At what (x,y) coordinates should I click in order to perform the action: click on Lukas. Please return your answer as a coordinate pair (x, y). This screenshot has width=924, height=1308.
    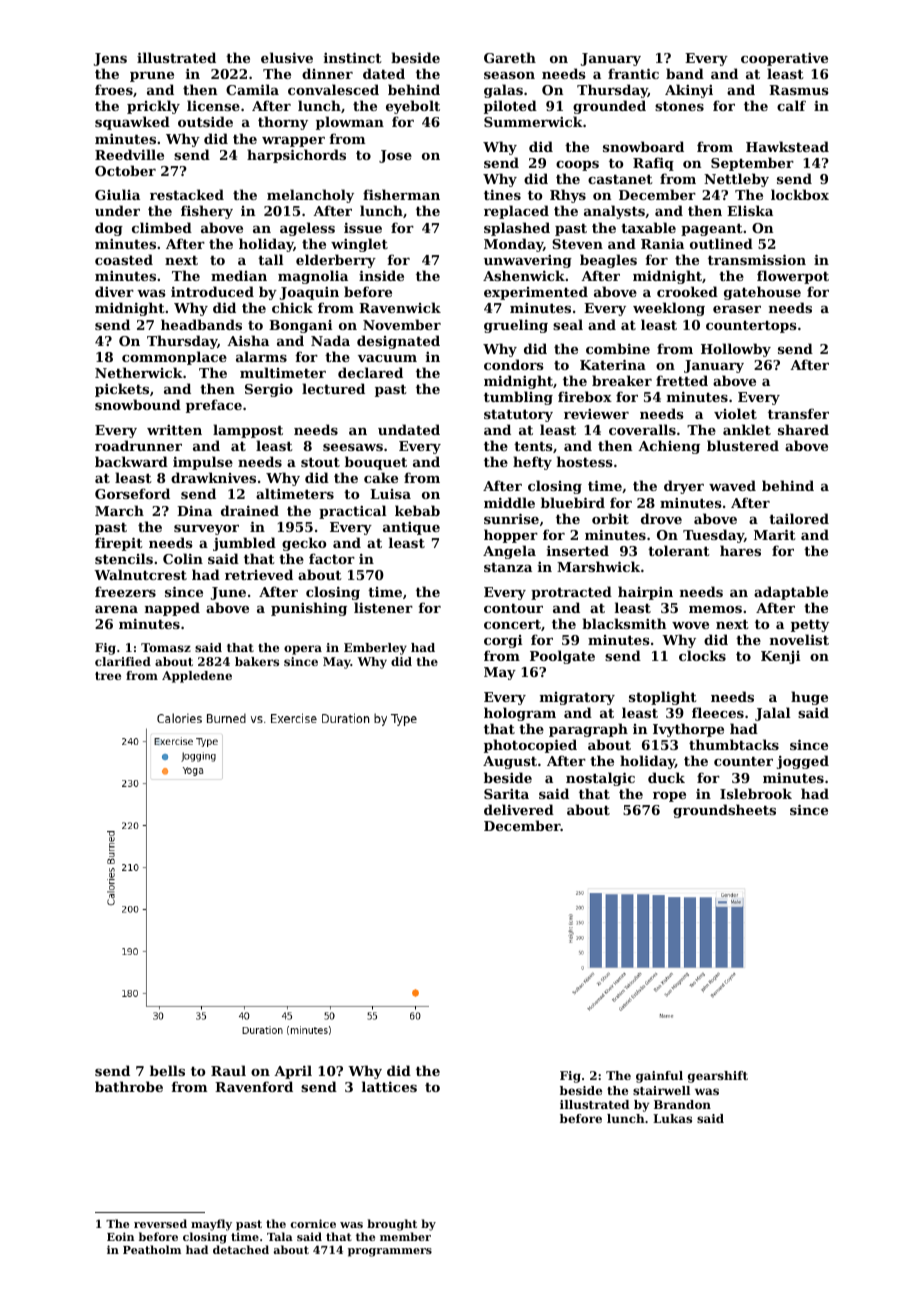
    Looking at the image, I should click on (672, 1118).
